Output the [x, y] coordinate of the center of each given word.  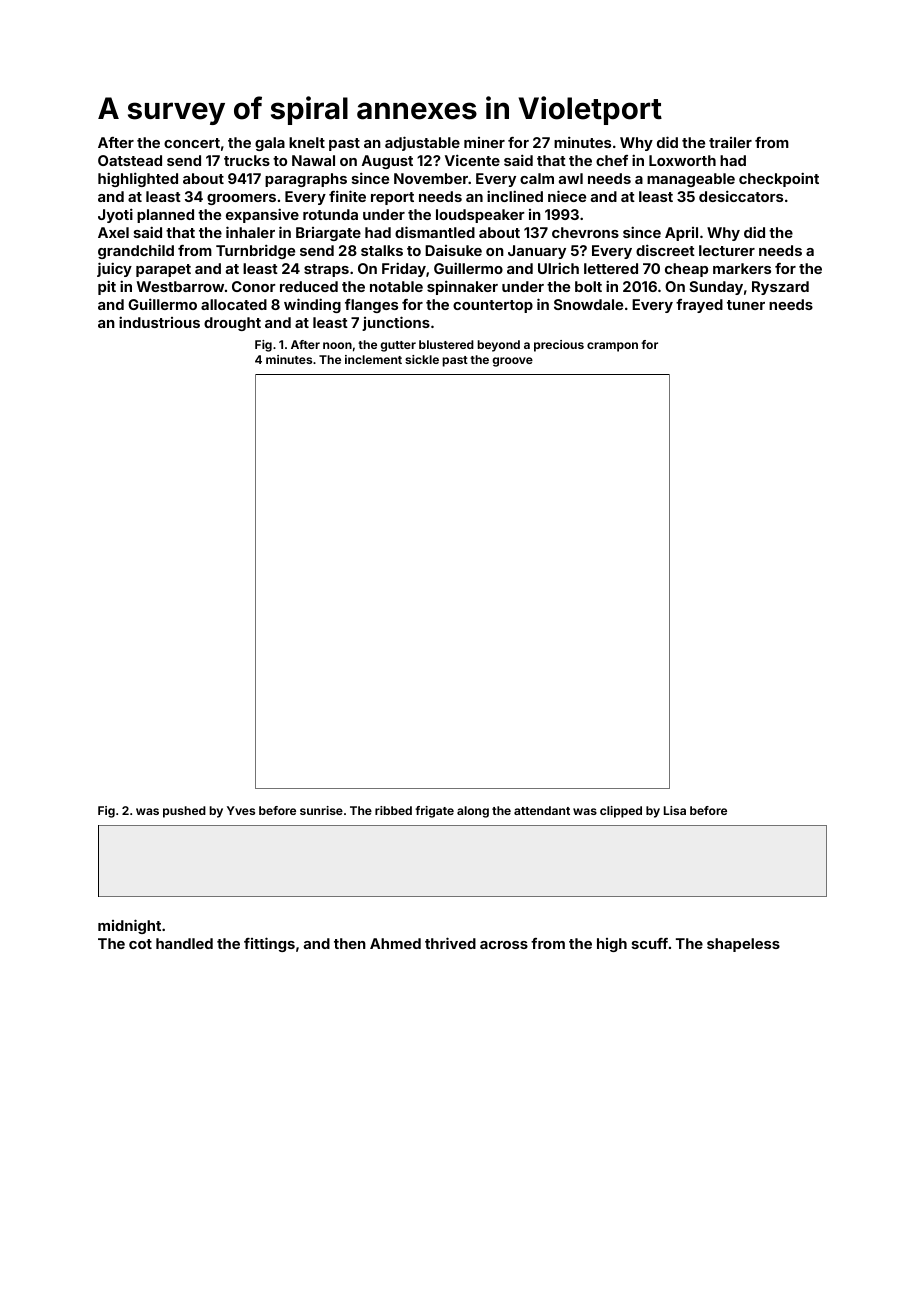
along [473, 812]
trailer [730, 142]
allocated [234, 304]
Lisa [675, 810]
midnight [129, 926]
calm [537, 178]
